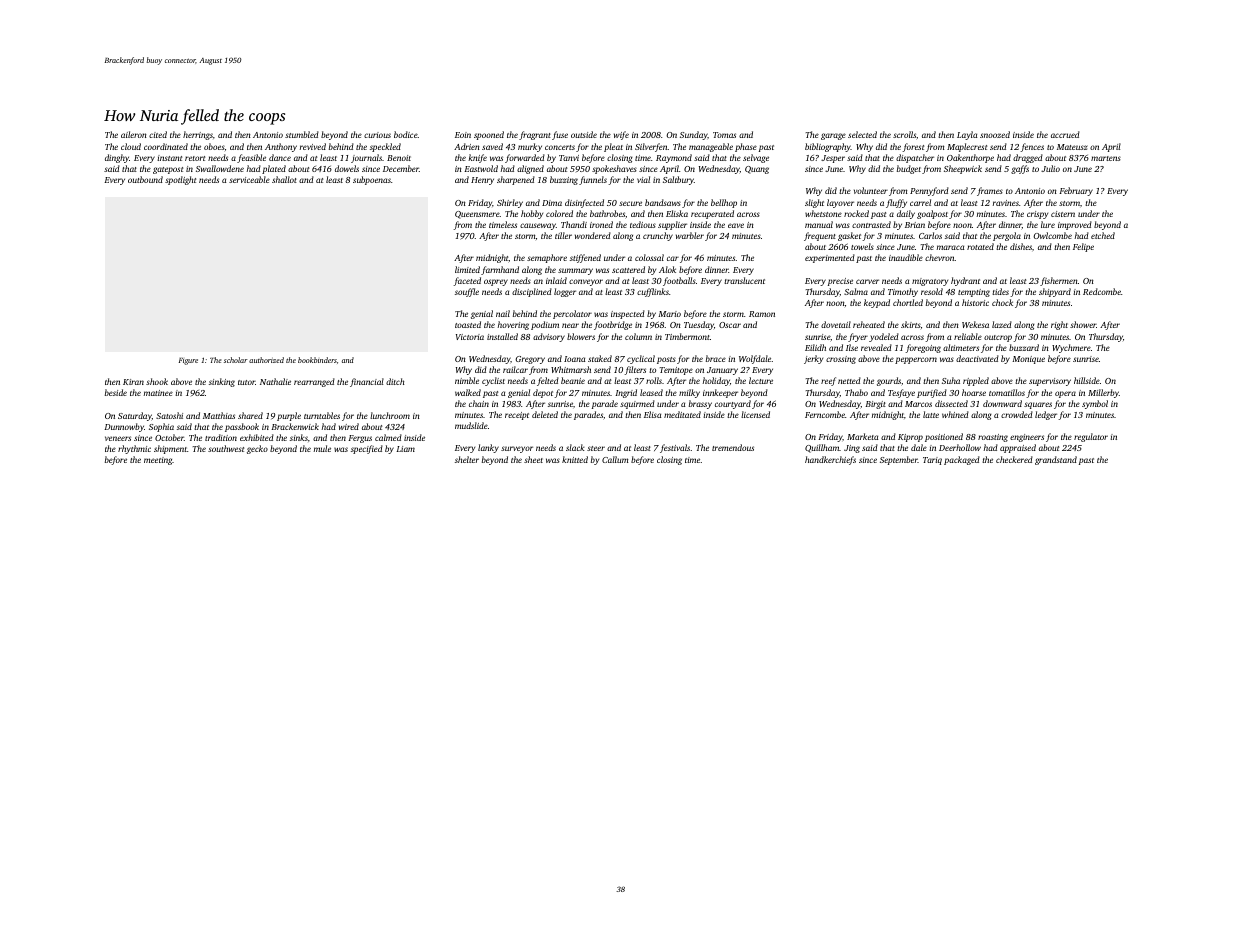 The image size is (1233, 952). Describe the element at coordinates (560, 135) in the image. I see `fuse` at that location.
